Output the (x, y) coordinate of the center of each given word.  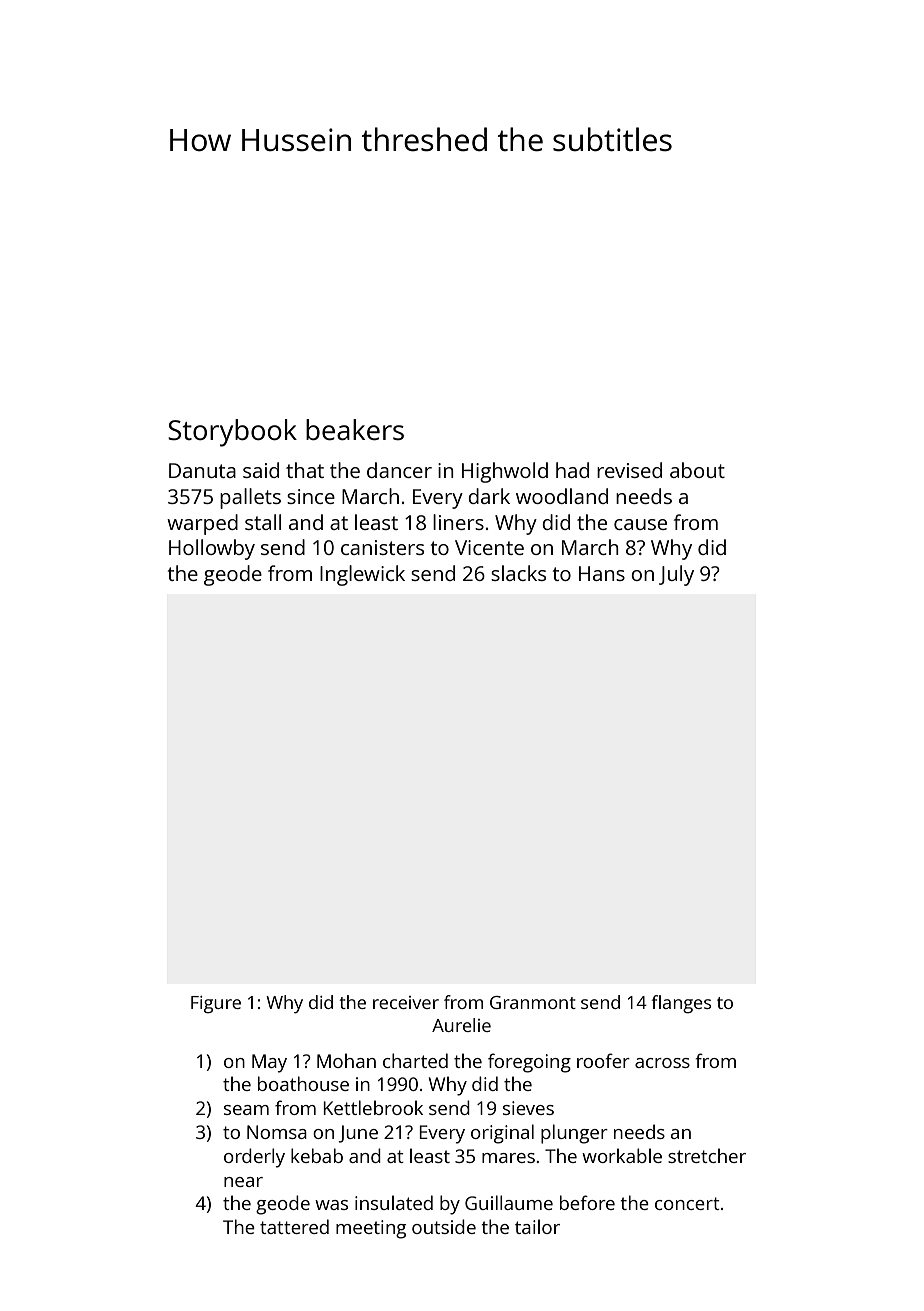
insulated (394, 1202)
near (243, 1182)
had (572, 470)
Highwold (505, 472)
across (662, 1063)
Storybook (232, 433)
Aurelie (461, 1025)
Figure (216, 1005)
